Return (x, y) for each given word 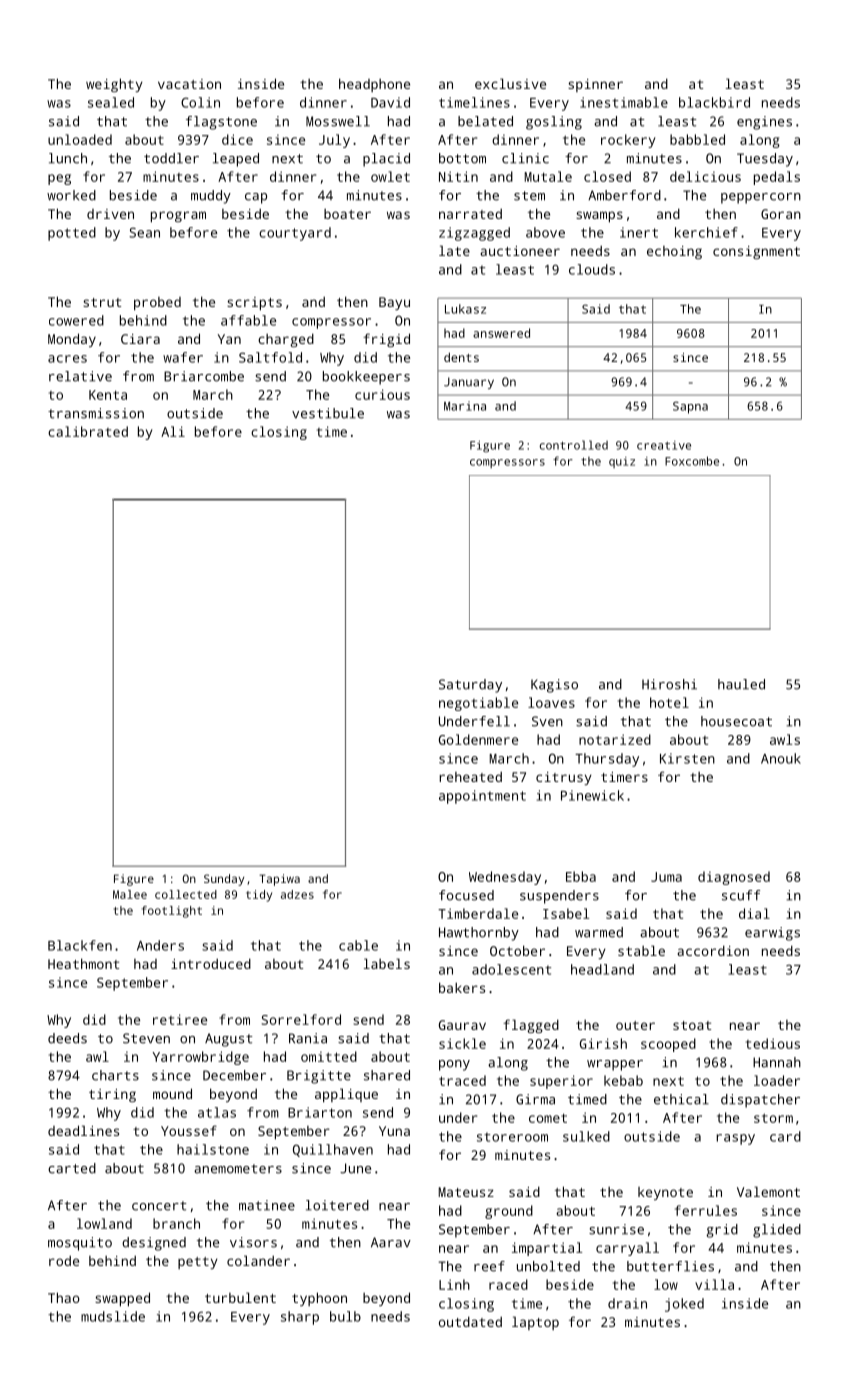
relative (80, 376)
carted (72, 1168)
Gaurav (462, 1025)
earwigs (772, 934)
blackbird (714, 102)
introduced (211, 963)
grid (722, 1231)
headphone (374, 85)
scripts (254, 304)
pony (454, 1065)
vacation (189, 84)
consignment (756, 252)
